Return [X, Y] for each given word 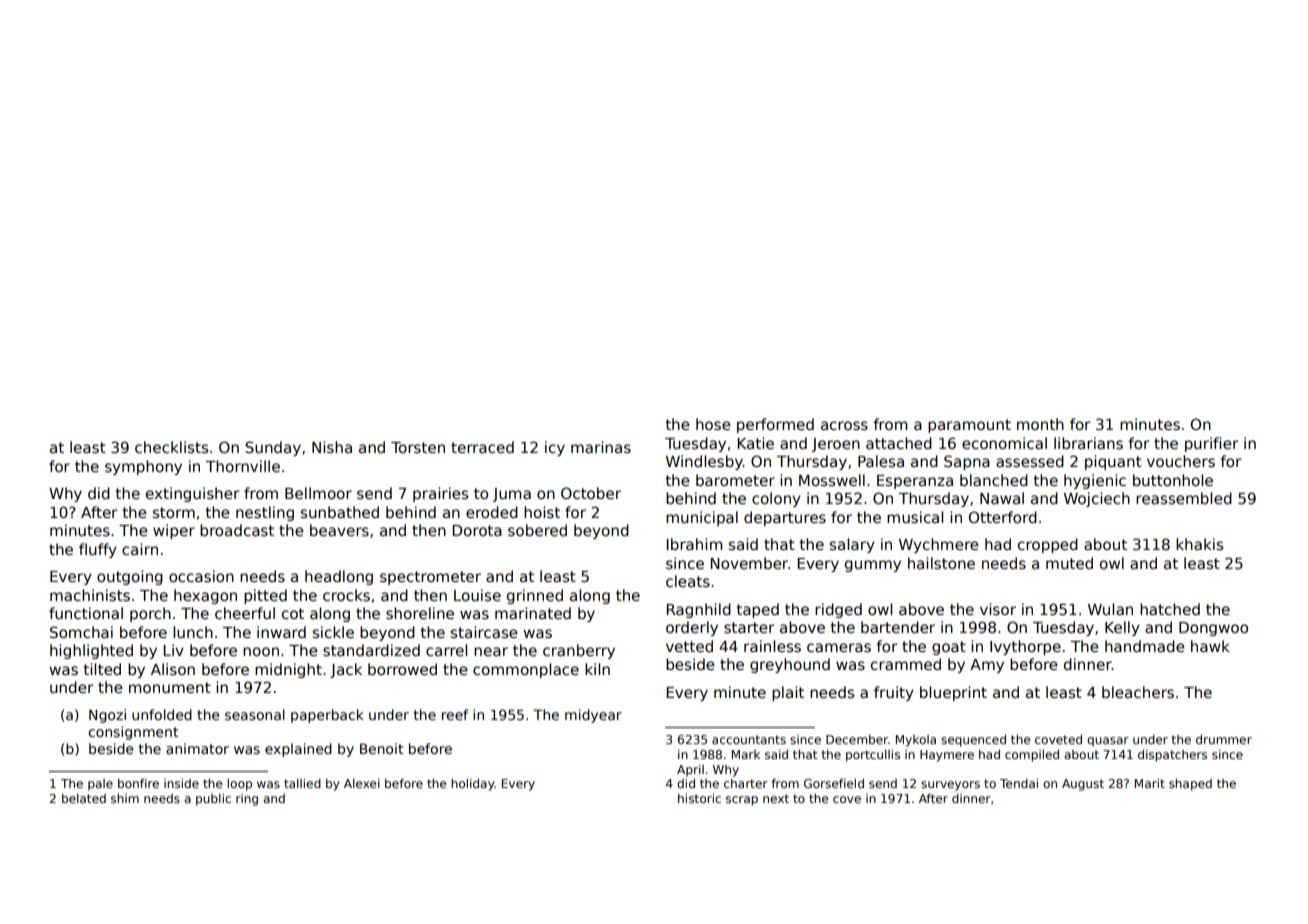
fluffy [98, 550]
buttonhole [1173, 480]
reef [455, 714]
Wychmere [939, 545]
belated [84, 798]
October [591, 493]
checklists [171, 447]
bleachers [1138, 692]
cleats [688, 581]
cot [293, 613]
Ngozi [107, 716]
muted [1069, 563]
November [749, 563]
